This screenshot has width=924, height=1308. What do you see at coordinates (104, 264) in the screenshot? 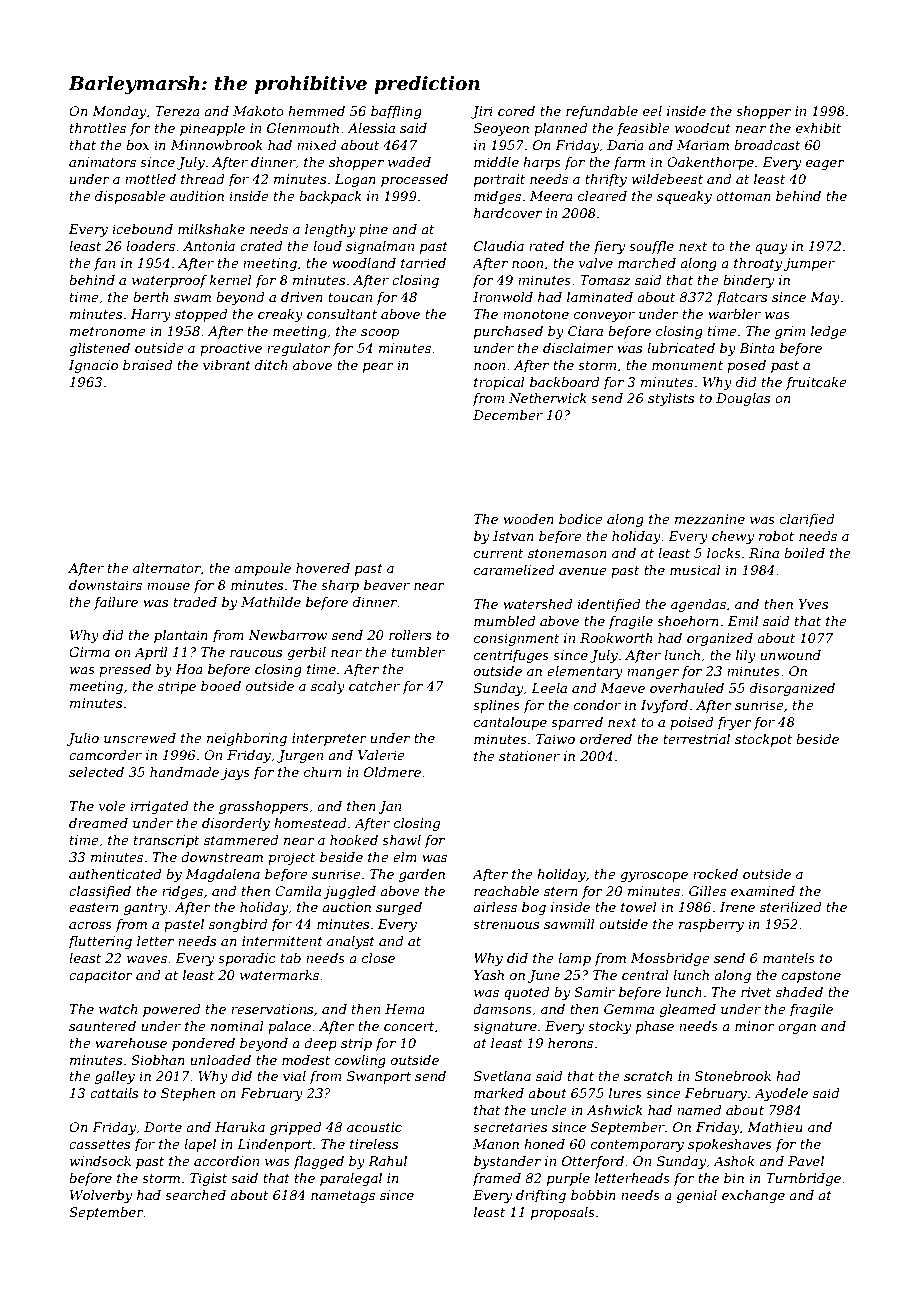
I see `fan` at bounding box center [104, 264].
